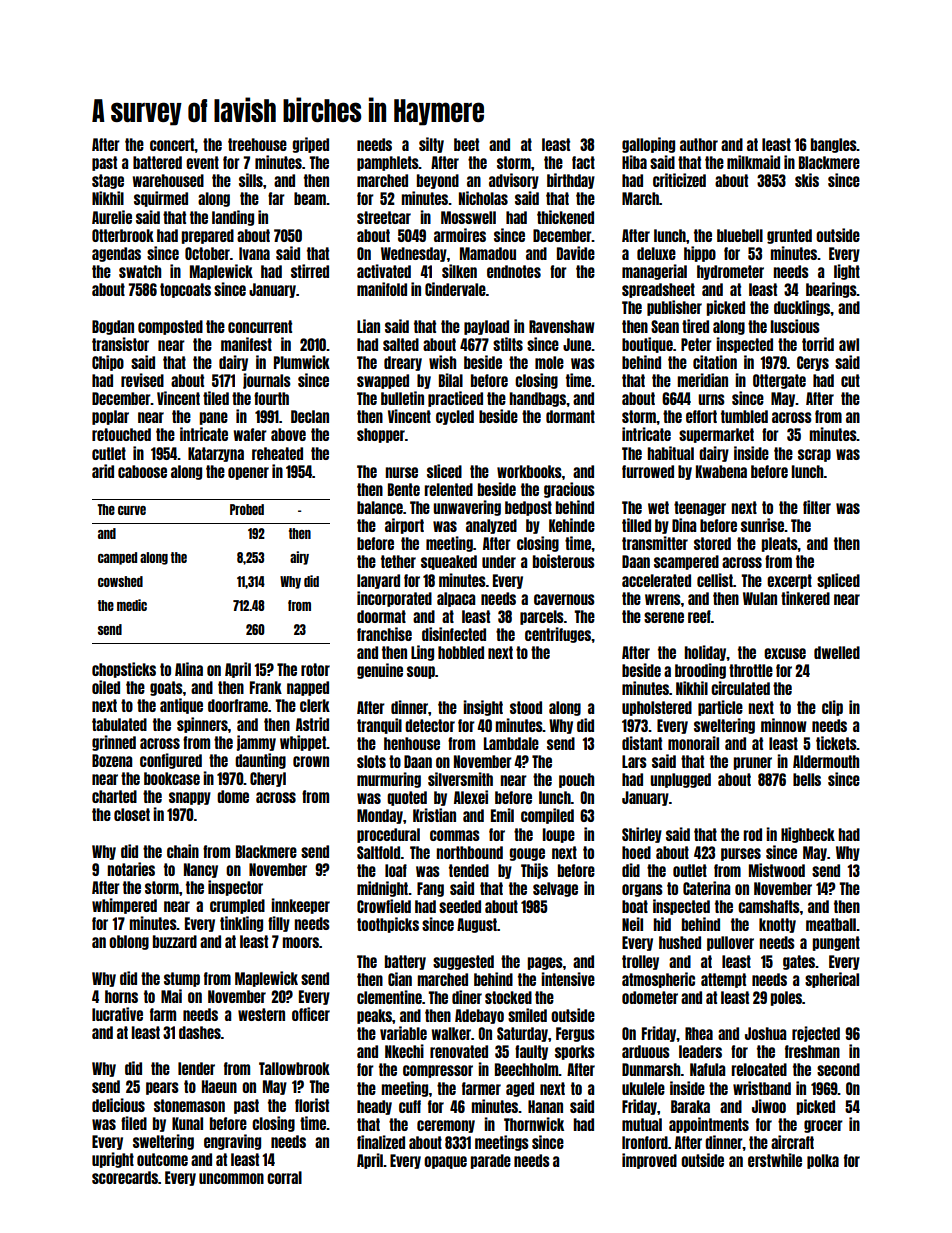  Describe the element at coordinates (490, 1161) in the image. I see `parade` at that location.
